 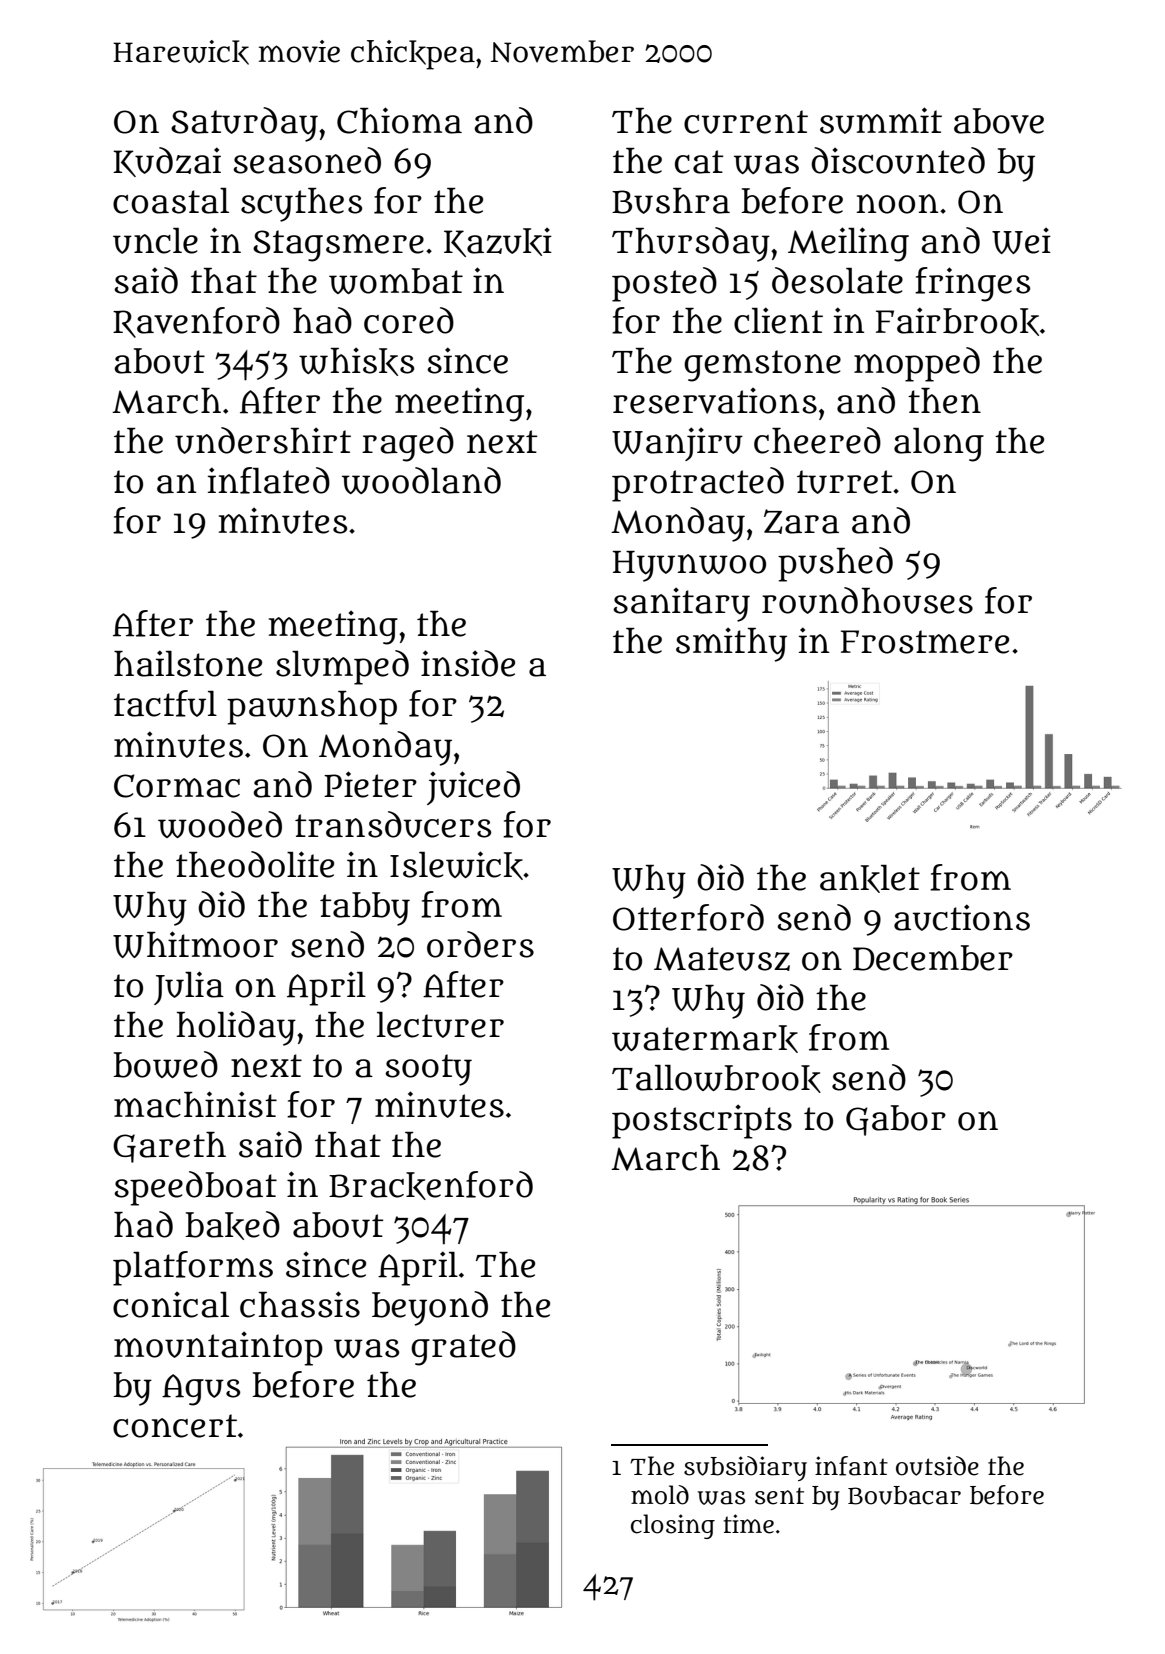 I want to click on above, so click(x=999, y=121).
